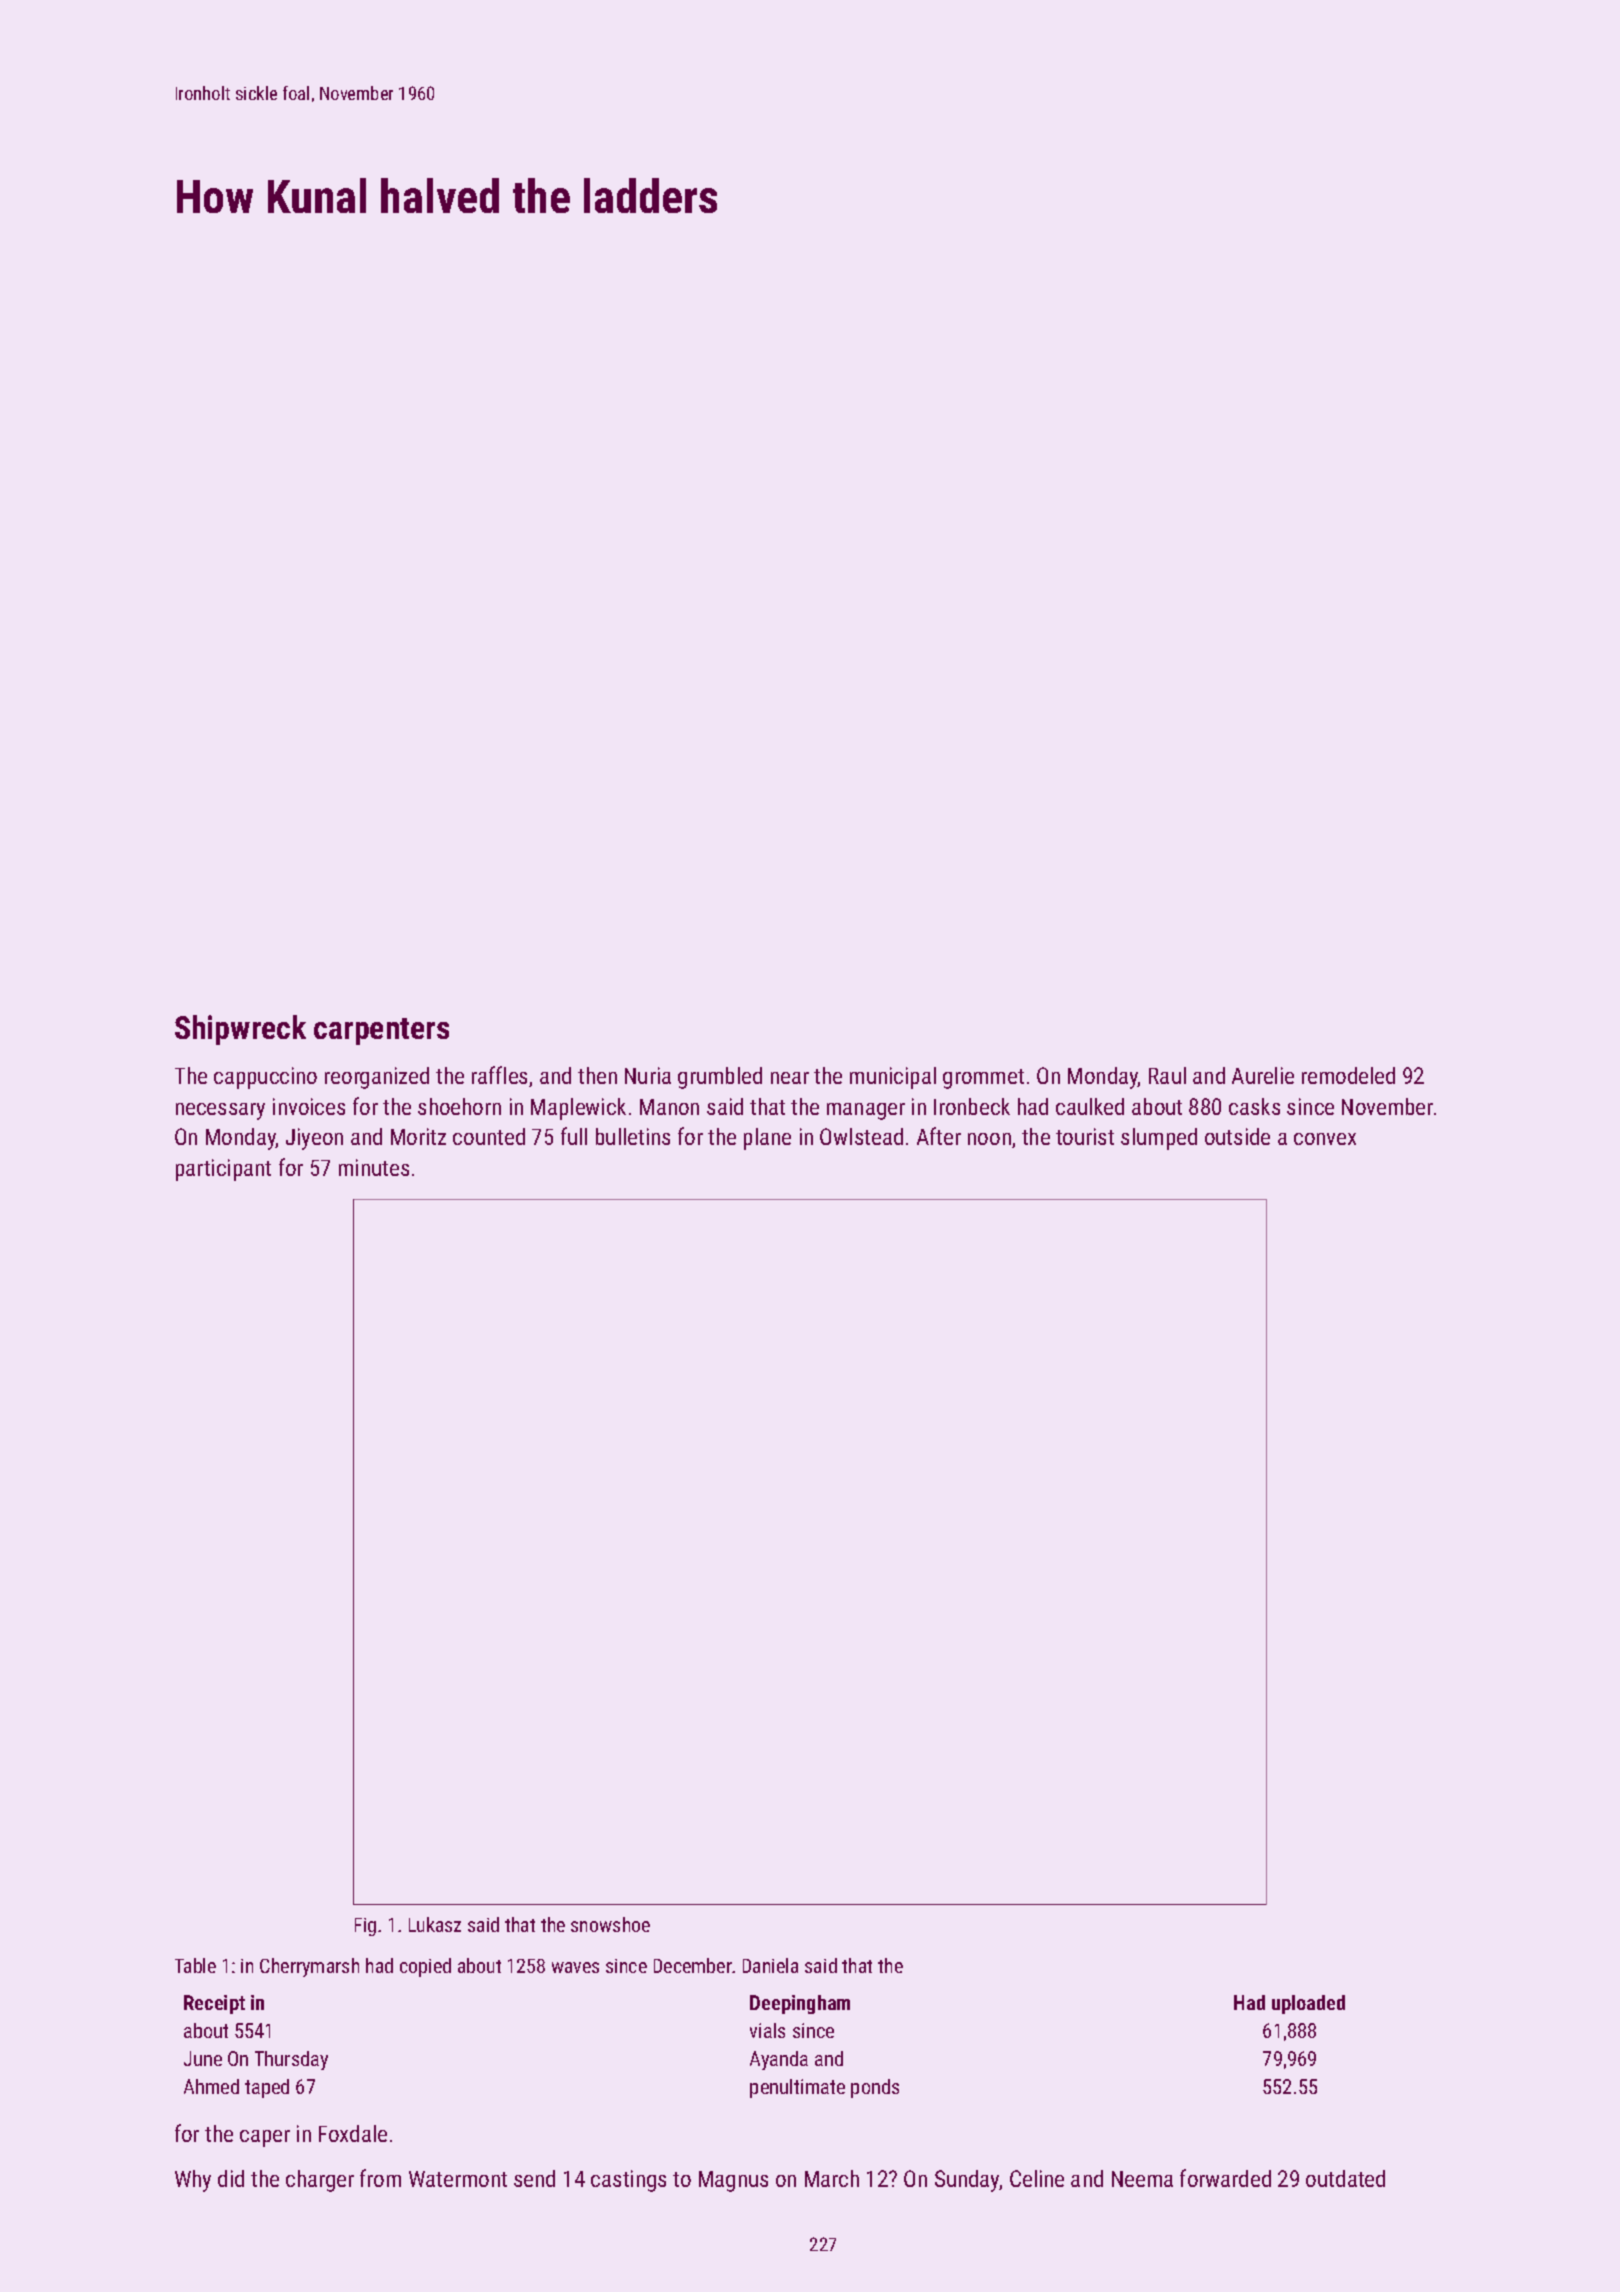 Image resolution: width=1620 pixels, height=2292 pixels. What do you see at coordinates (770, 1965) in the screenshot?
I see `Daniela` at bounding box center [770, 1965].
